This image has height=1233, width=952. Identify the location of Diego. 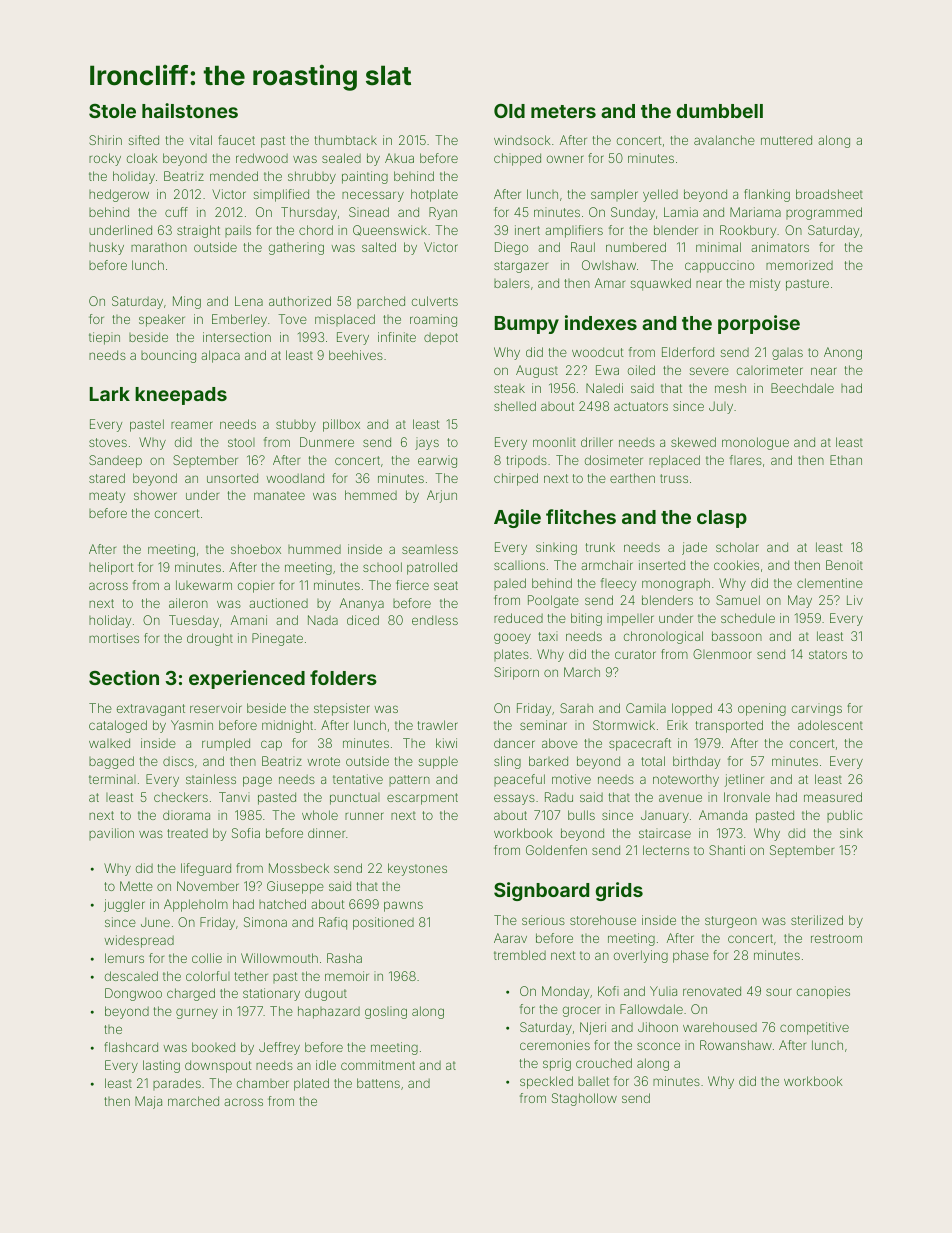
(511, 248).
